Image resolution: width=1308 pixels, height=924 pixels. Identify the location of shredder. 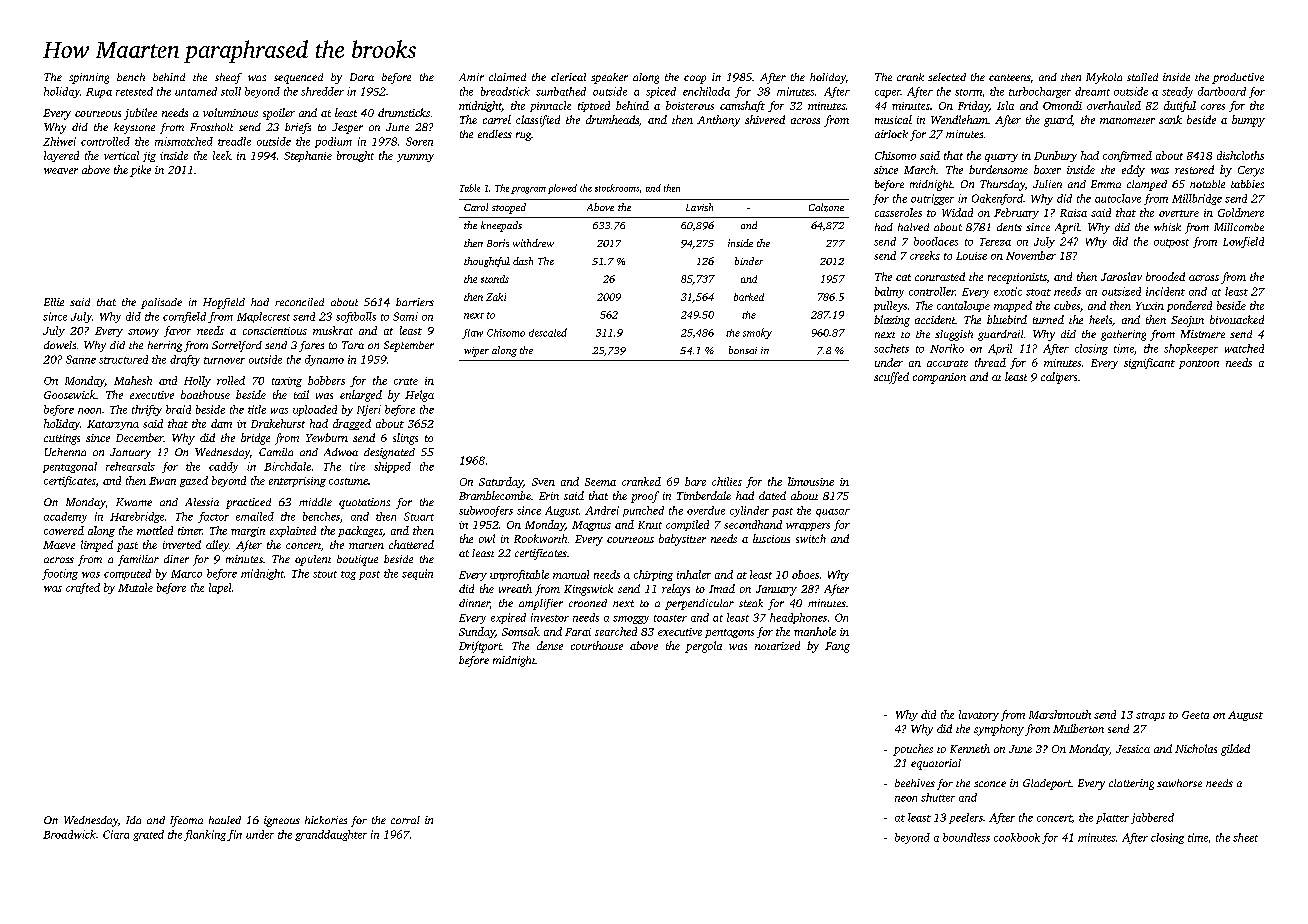
(322, 91).
